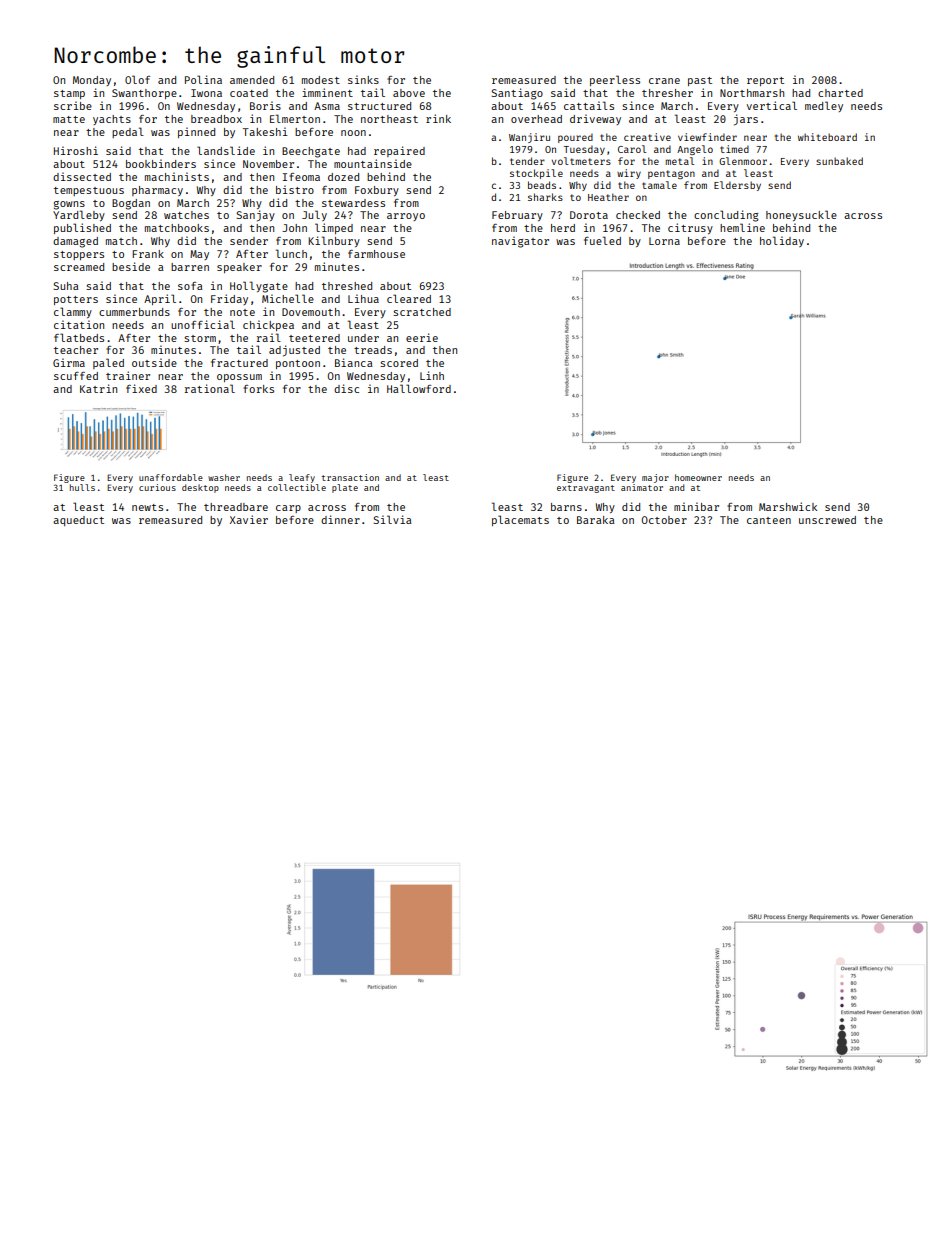 This screenshot has height=1233, width=952. Describe the element at coordinates (82, 176) in the screenshot. I see `dissected` at that location.
